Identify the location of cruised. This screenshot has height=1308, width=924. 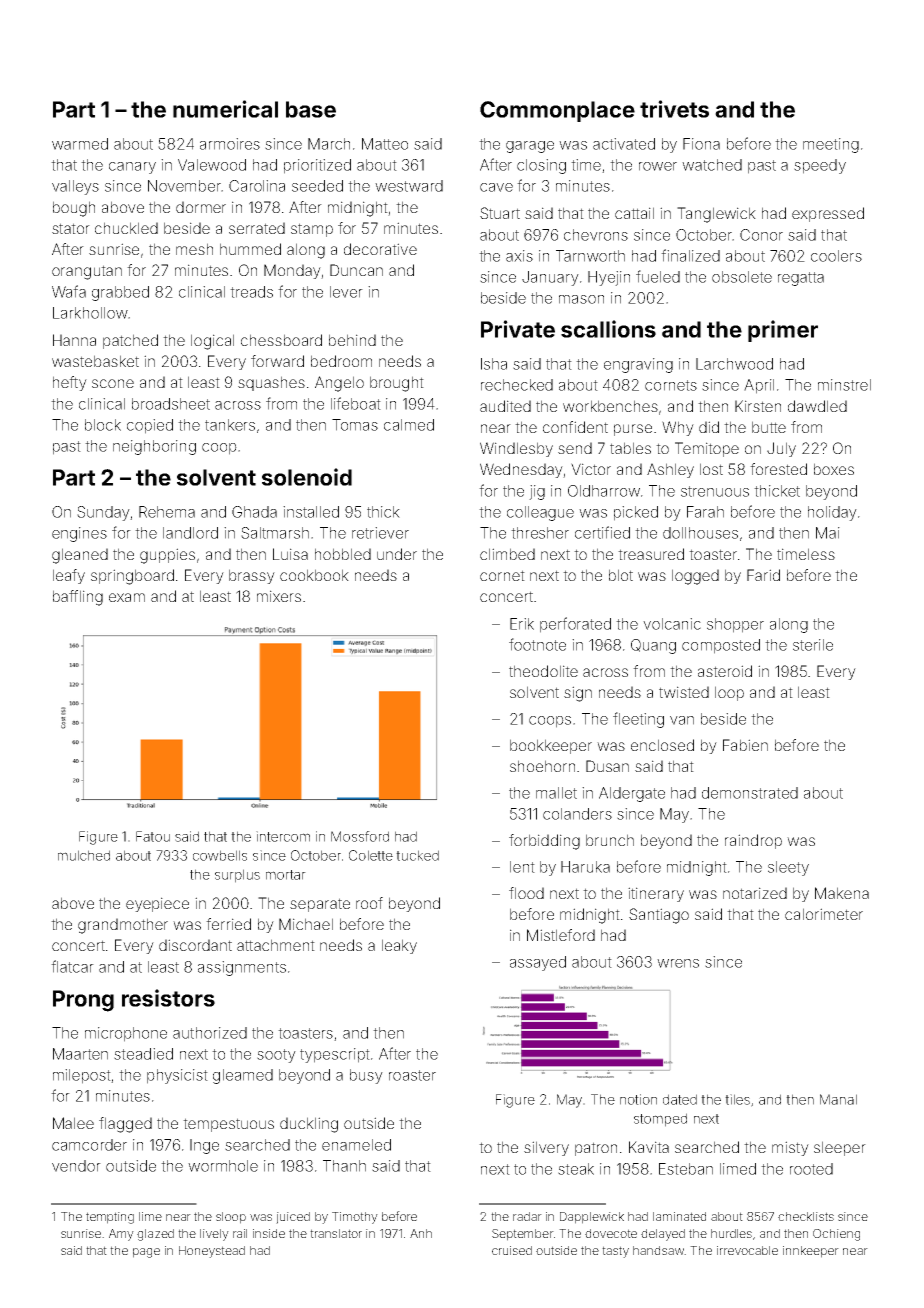
(512, 1250).
